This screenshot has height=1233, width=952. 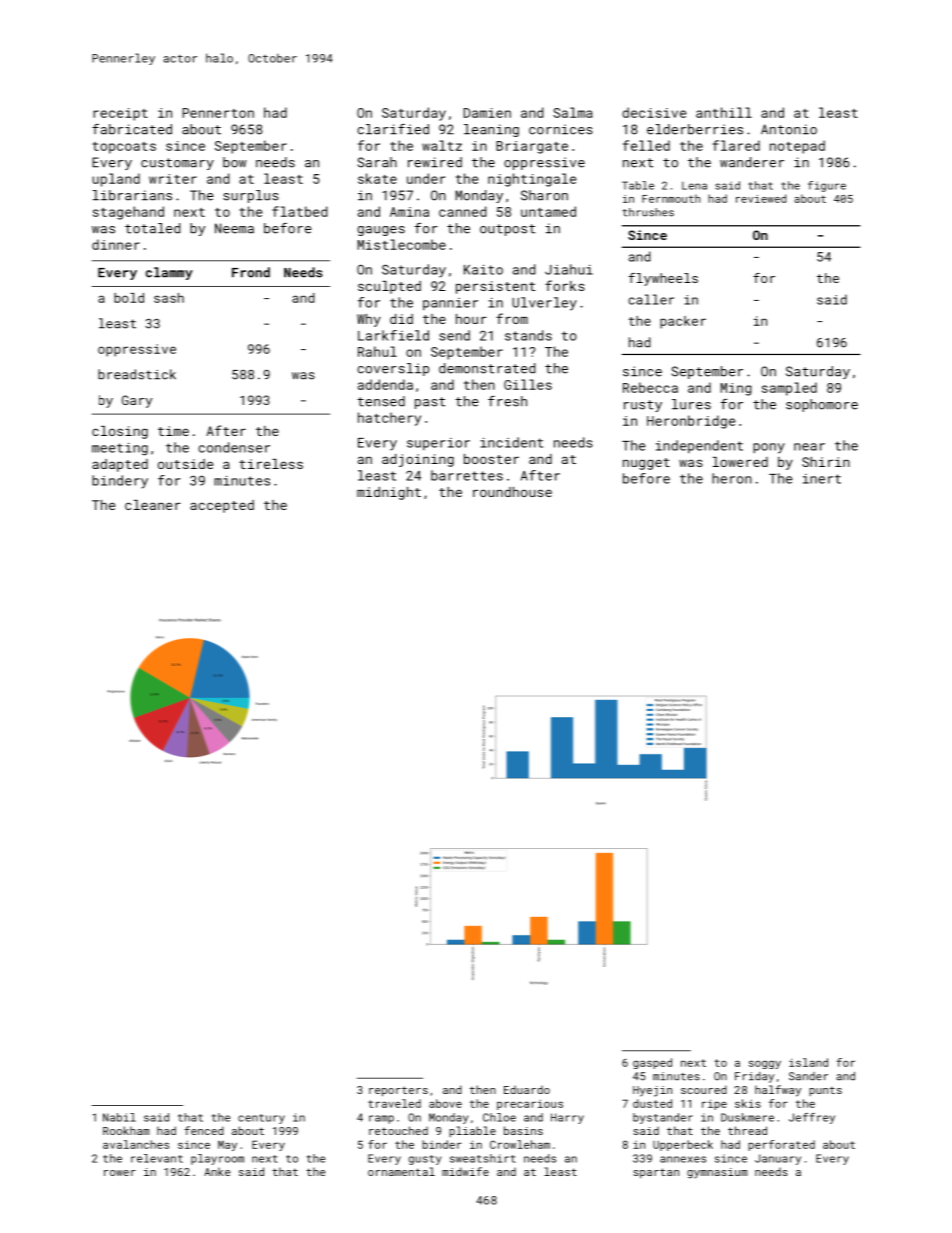 I want to click on reporters, so click(x=398, y=1091).
